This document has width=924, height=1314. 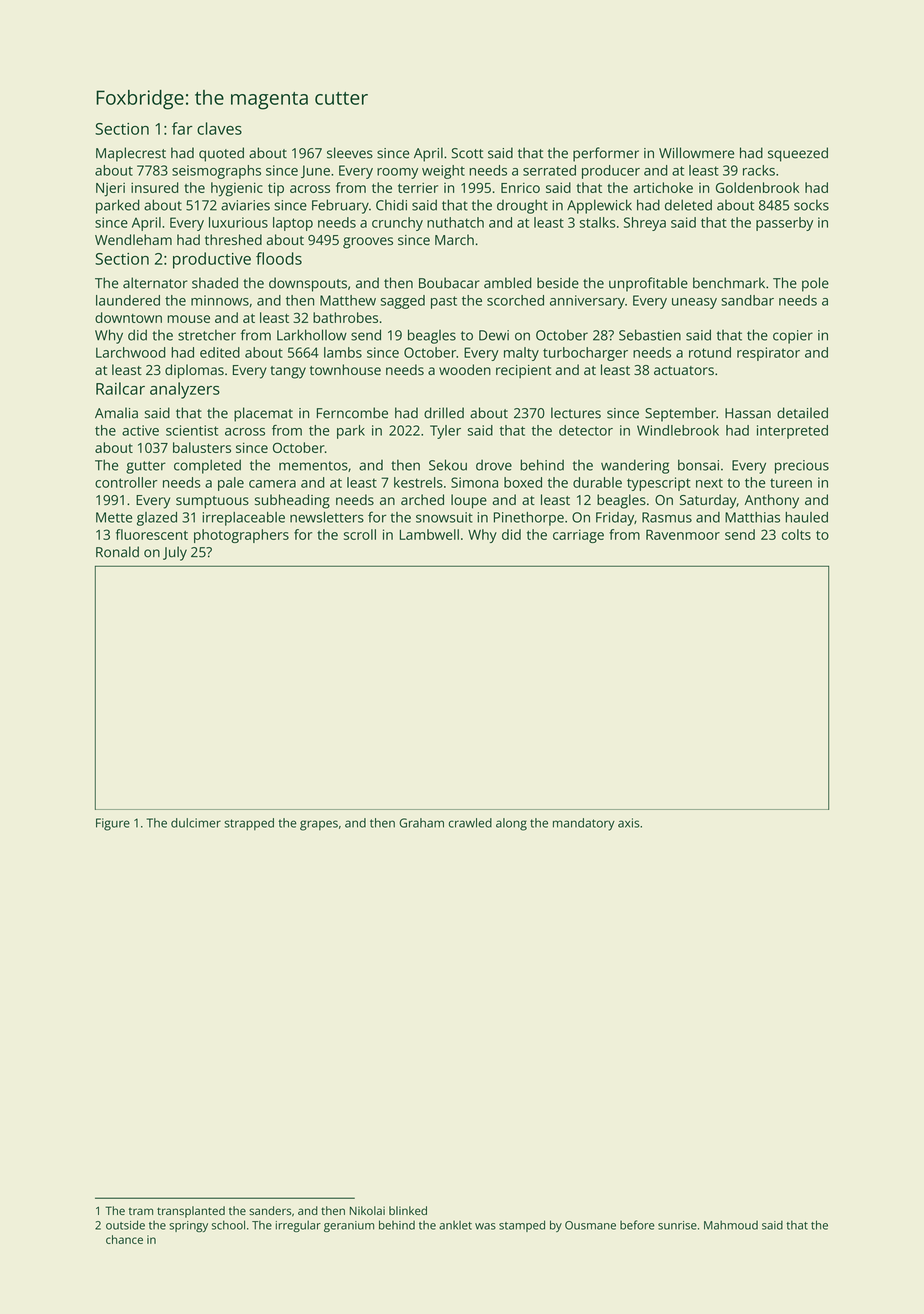 I want to click on camera, so click(x=272, y=484).
